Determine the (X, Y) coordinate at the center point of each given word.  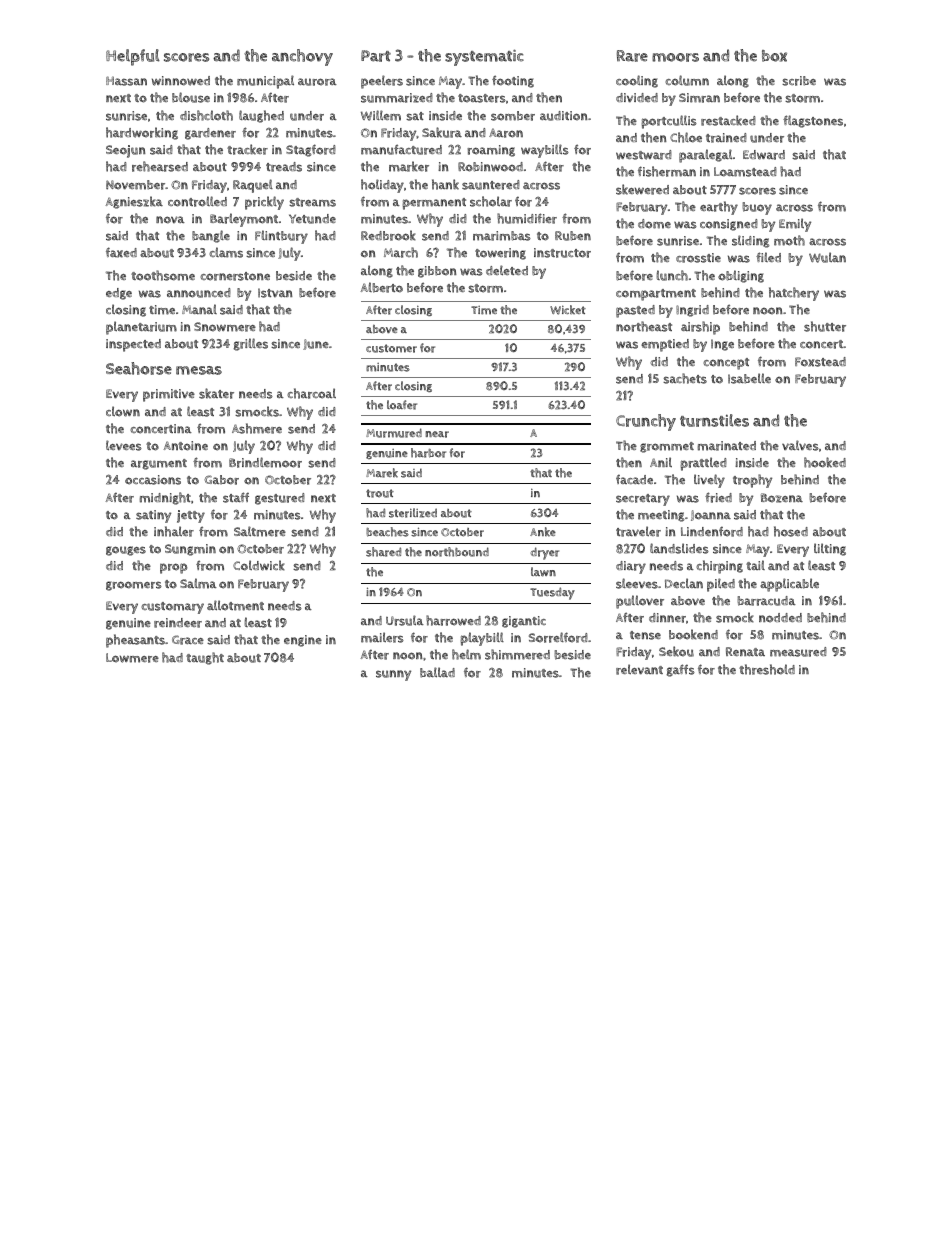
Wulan (827, 257)
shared (383, 552)
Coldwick (259, 565)
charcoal (311, 393)
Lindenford (712, 531)
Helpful (133, 57)
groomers (134, 586)
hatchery (794, 294)
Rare (632, 56)
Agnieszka (134, 202)
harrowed (453, 620)
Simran (699, 98)
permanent (434, 204)
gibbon (437, 272)
